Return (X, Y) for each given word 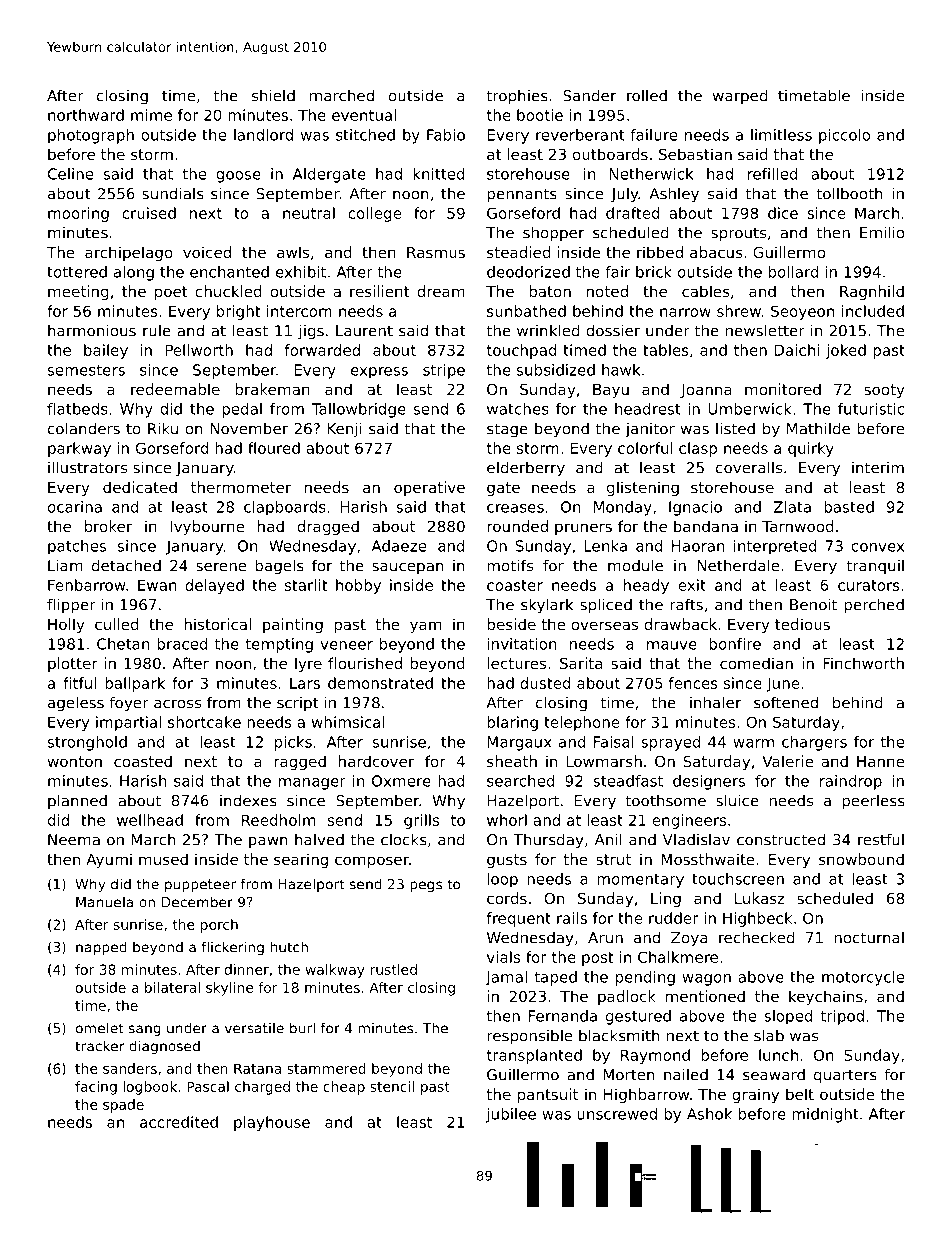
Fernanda (563, 1016)
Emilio (882, 232)
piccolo (844, 136)
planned (77, 802)
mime (151, 115)
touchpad (522, 351)
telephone (582, 723)
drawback (680, 624)
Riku (163, 428)
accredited (179, 1122)
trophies (517, 97)
